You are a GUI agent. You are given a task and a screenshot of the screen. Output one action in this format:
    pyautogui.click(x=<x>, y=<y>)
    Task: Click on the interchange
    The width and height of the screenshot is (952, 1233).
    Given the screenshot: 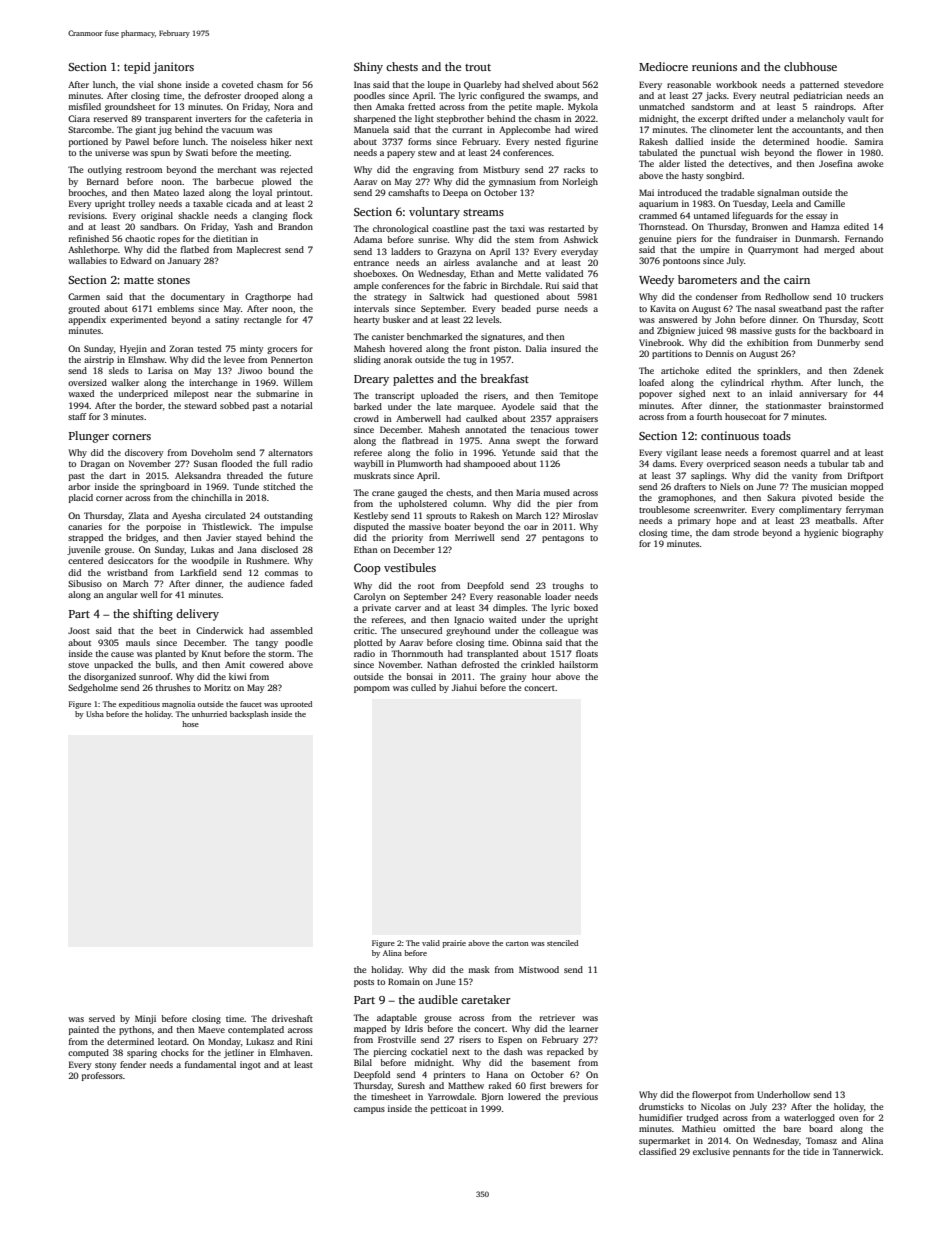 What is the action you would take?
    pyautogui.click(x=213, y=383)
